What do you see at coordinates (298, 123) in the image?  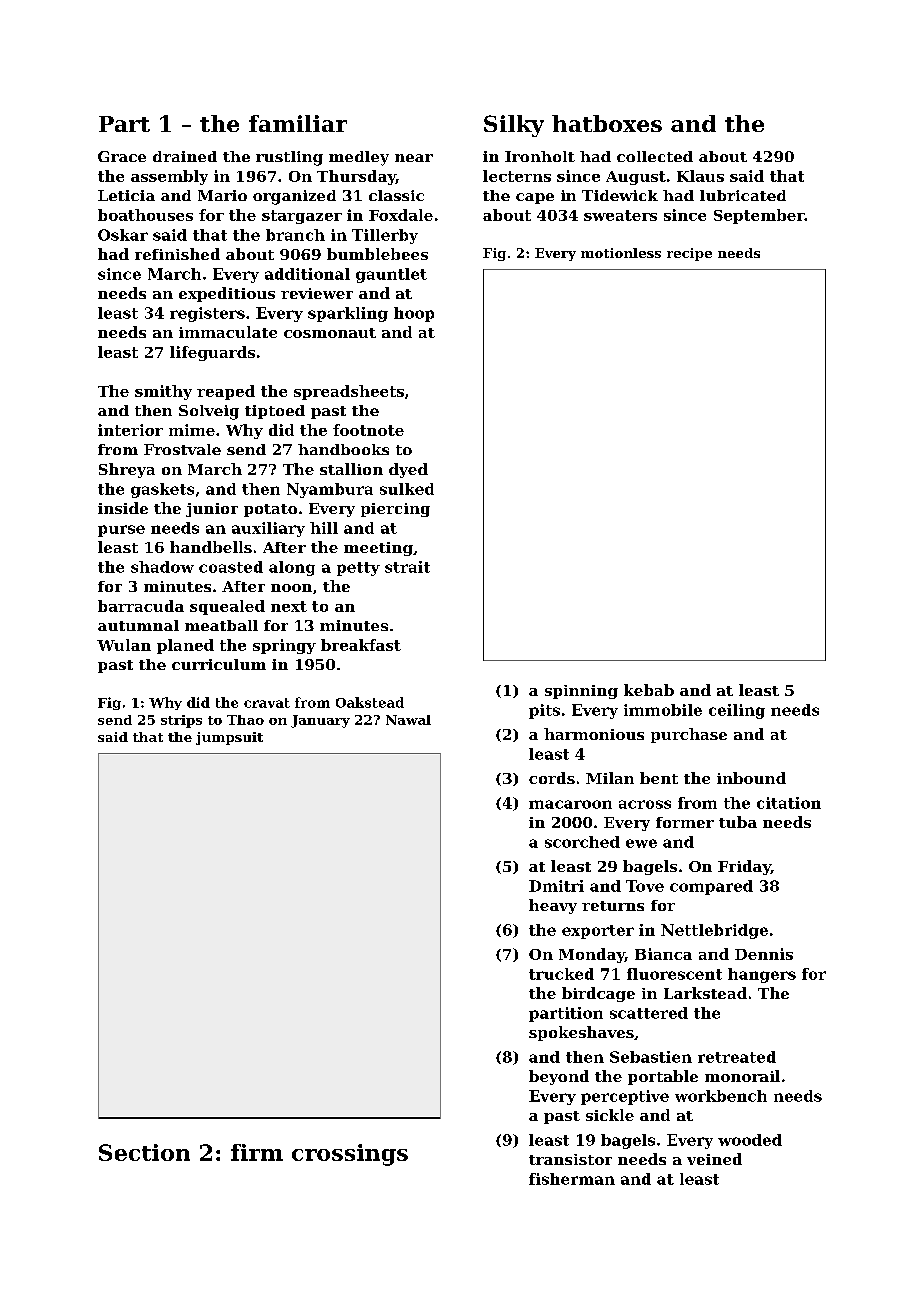 I see `familiar` at bounding box center [298, 123].
